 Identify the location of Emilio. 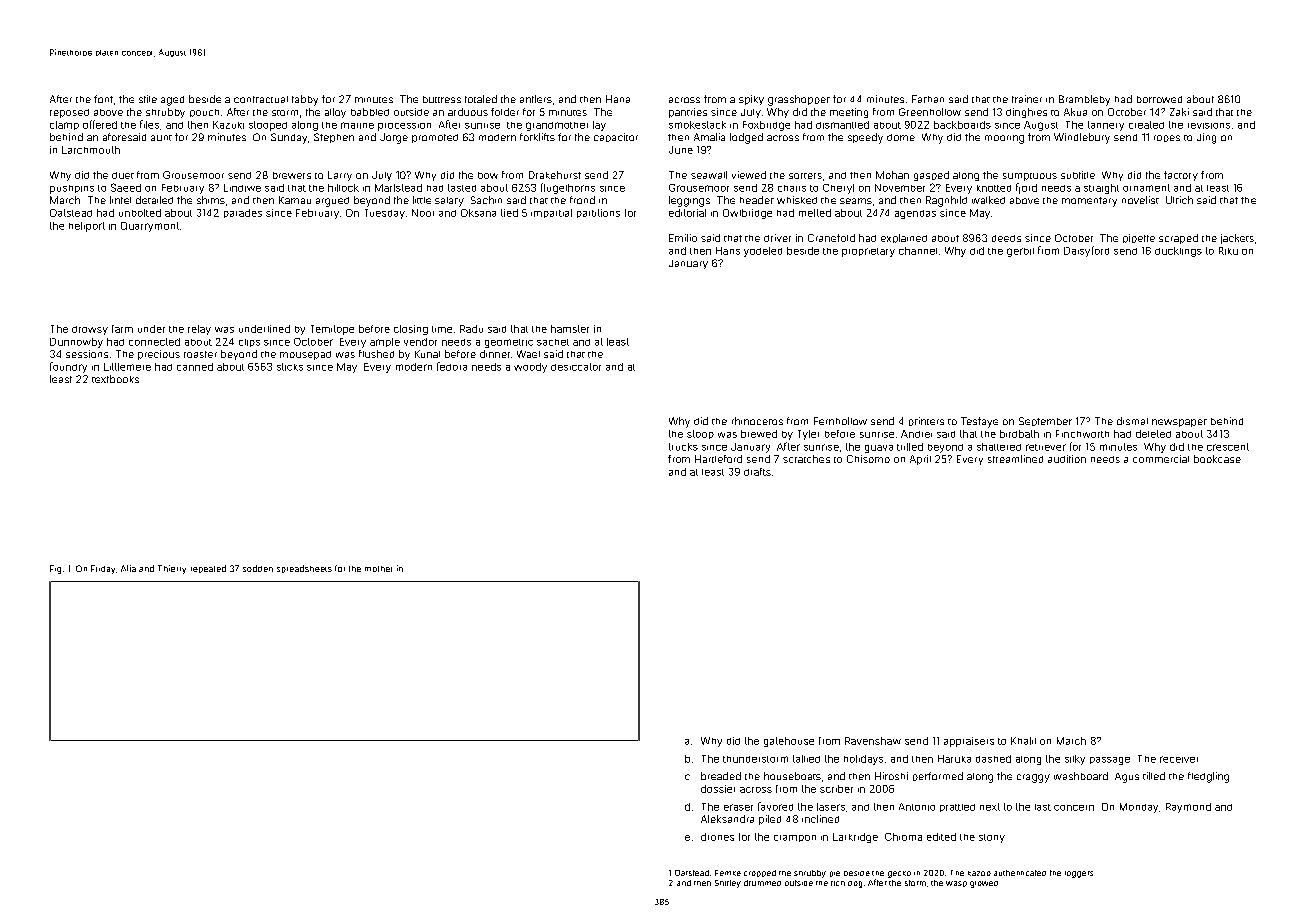
(683, 238).
